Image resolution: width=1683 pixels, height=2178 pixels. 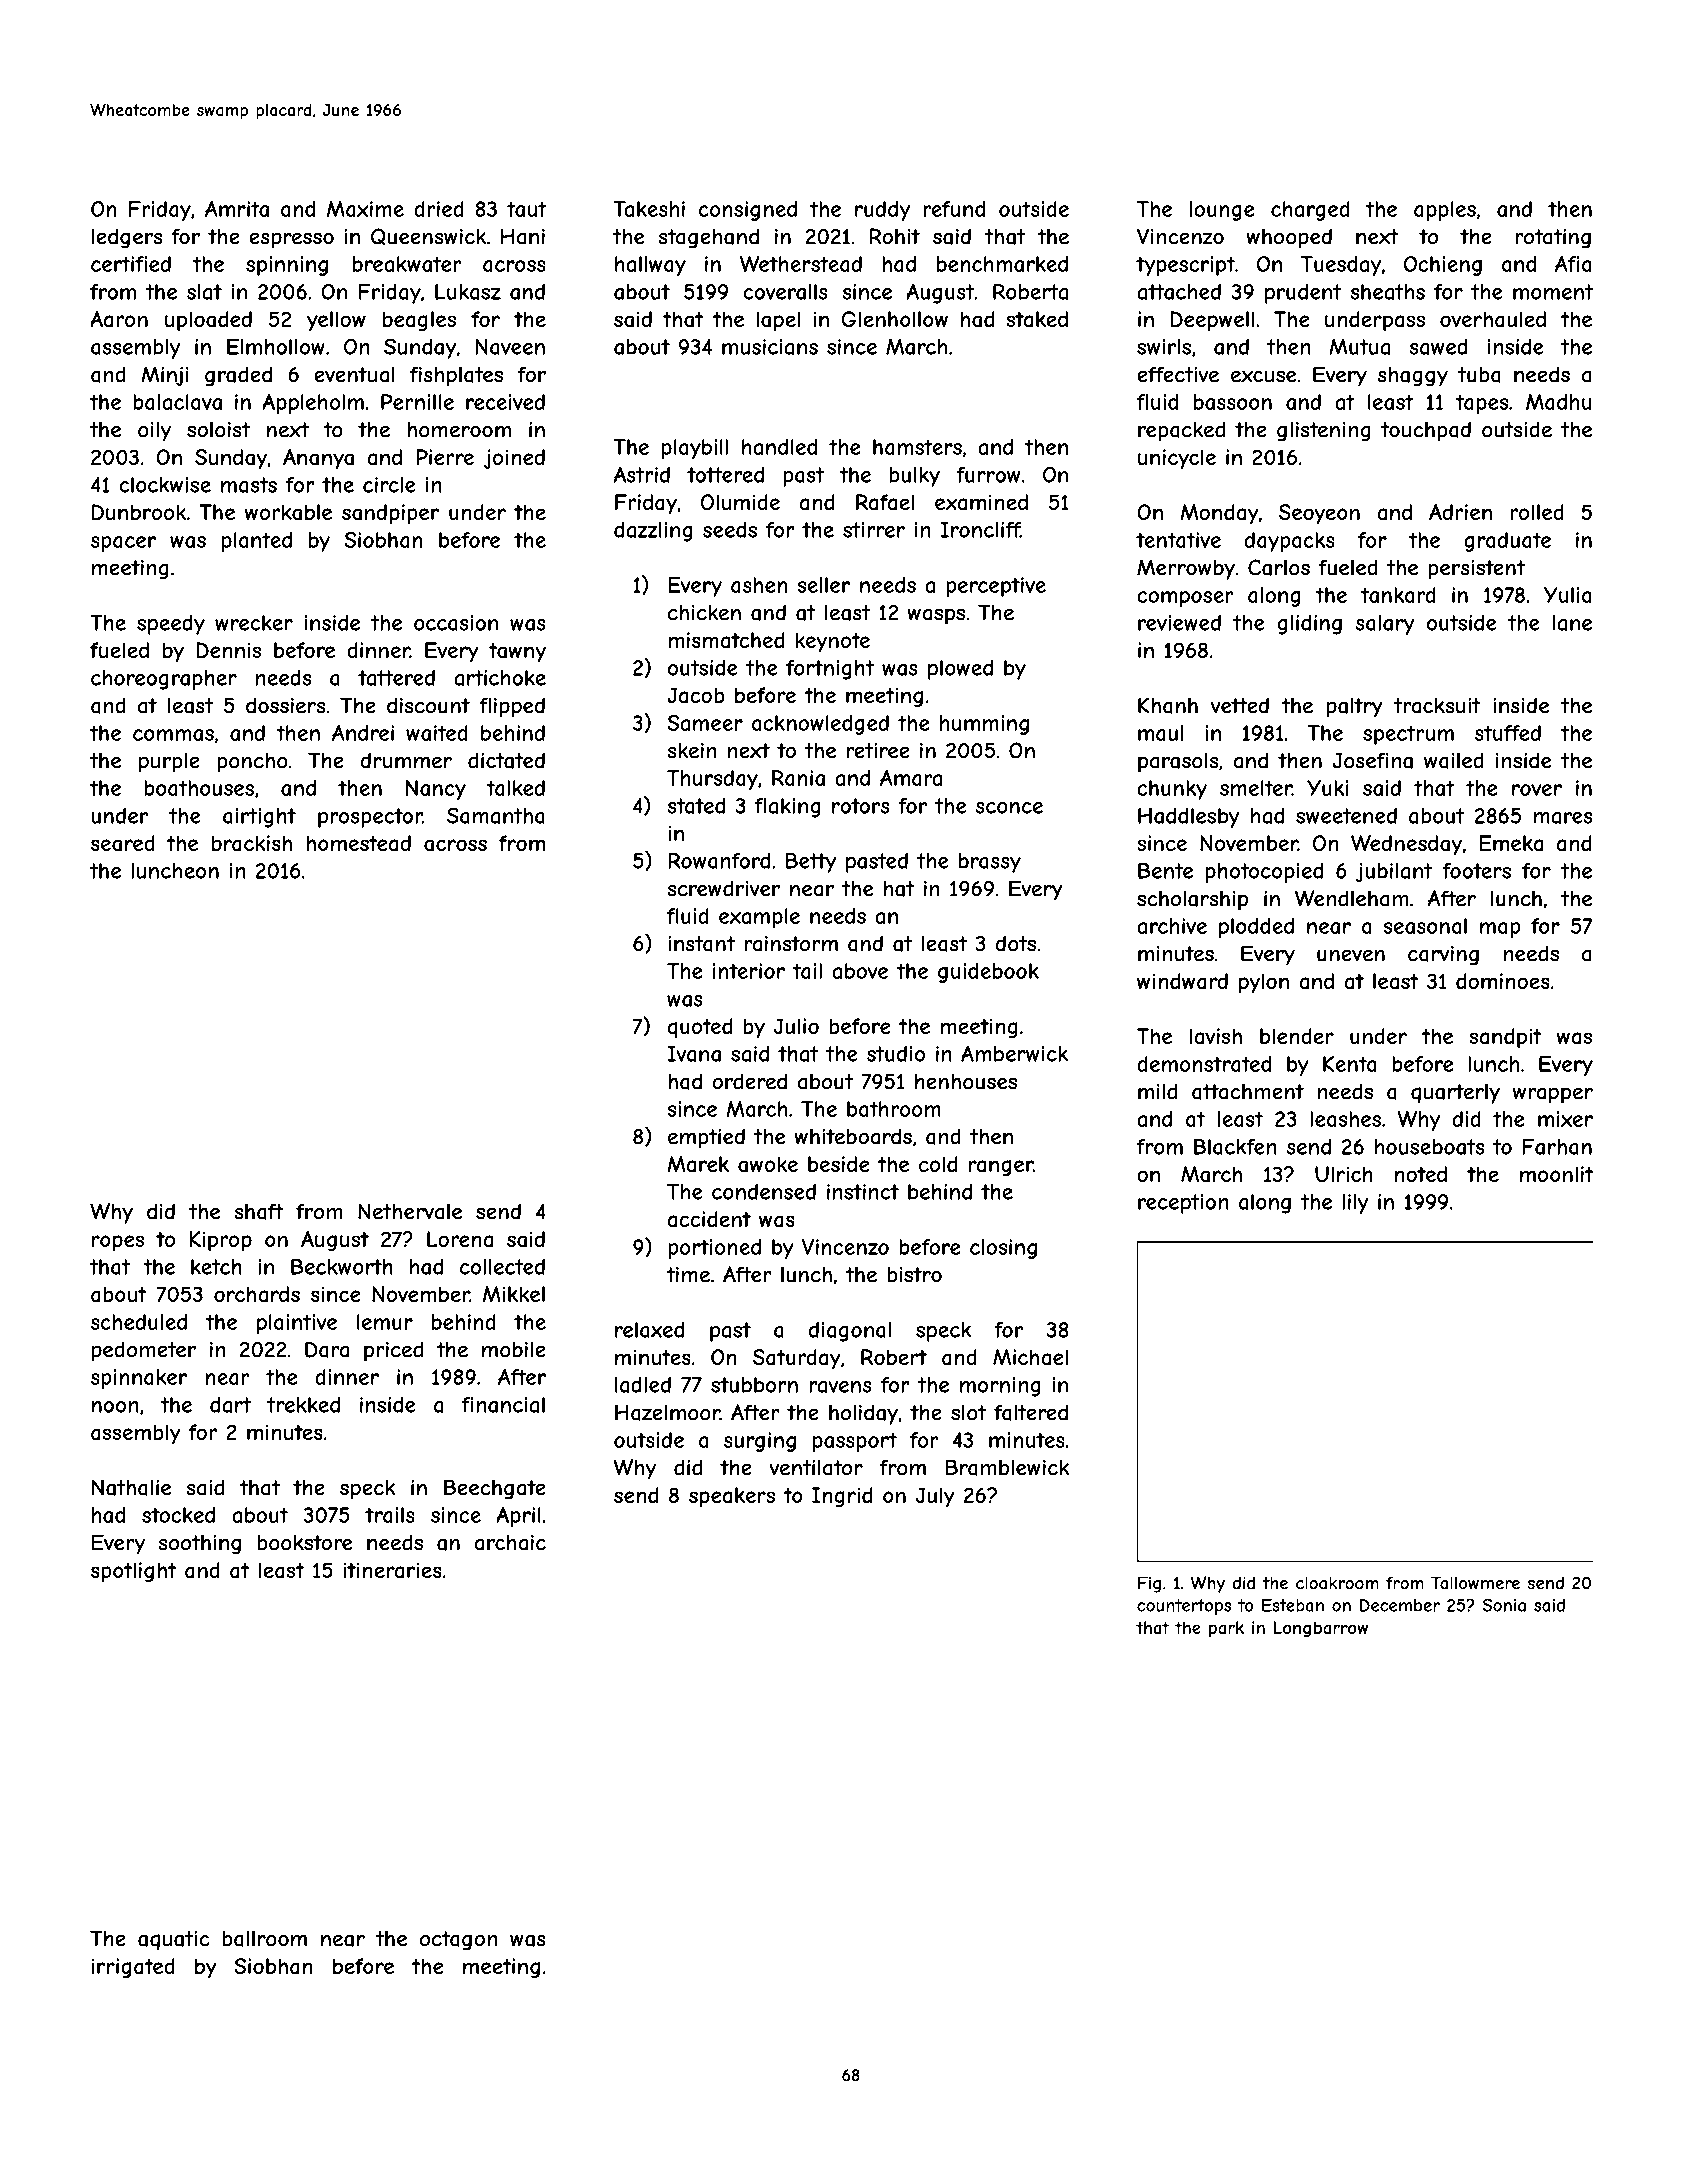 What do you see at coordinates (237, 209) in the screenshot?
I see `Amrita` at bounding box center [237, 209].
